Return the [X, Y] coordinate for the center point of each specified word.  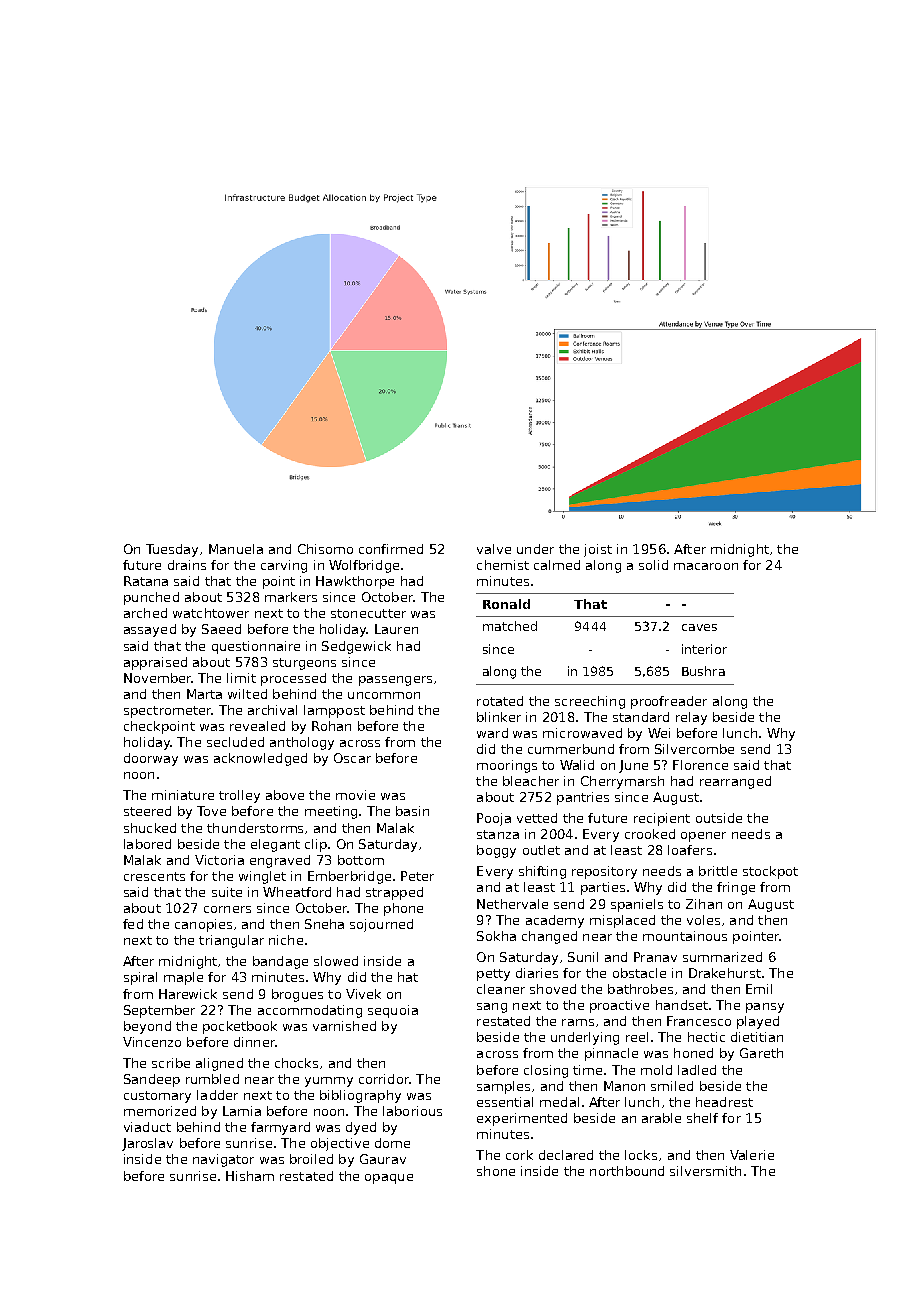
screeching [590, 702]
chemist [503, 565]
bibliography [360, 1096]
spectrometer [168, 712]
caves [699, 627]
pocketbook [240, 1027]
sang [492, 1008]
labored [147, 844]
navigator [223, 1160]
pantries [583, 798]
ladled [697, 1070]
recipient [662, 819]
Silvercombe [694, 749]
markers [291, 597]
